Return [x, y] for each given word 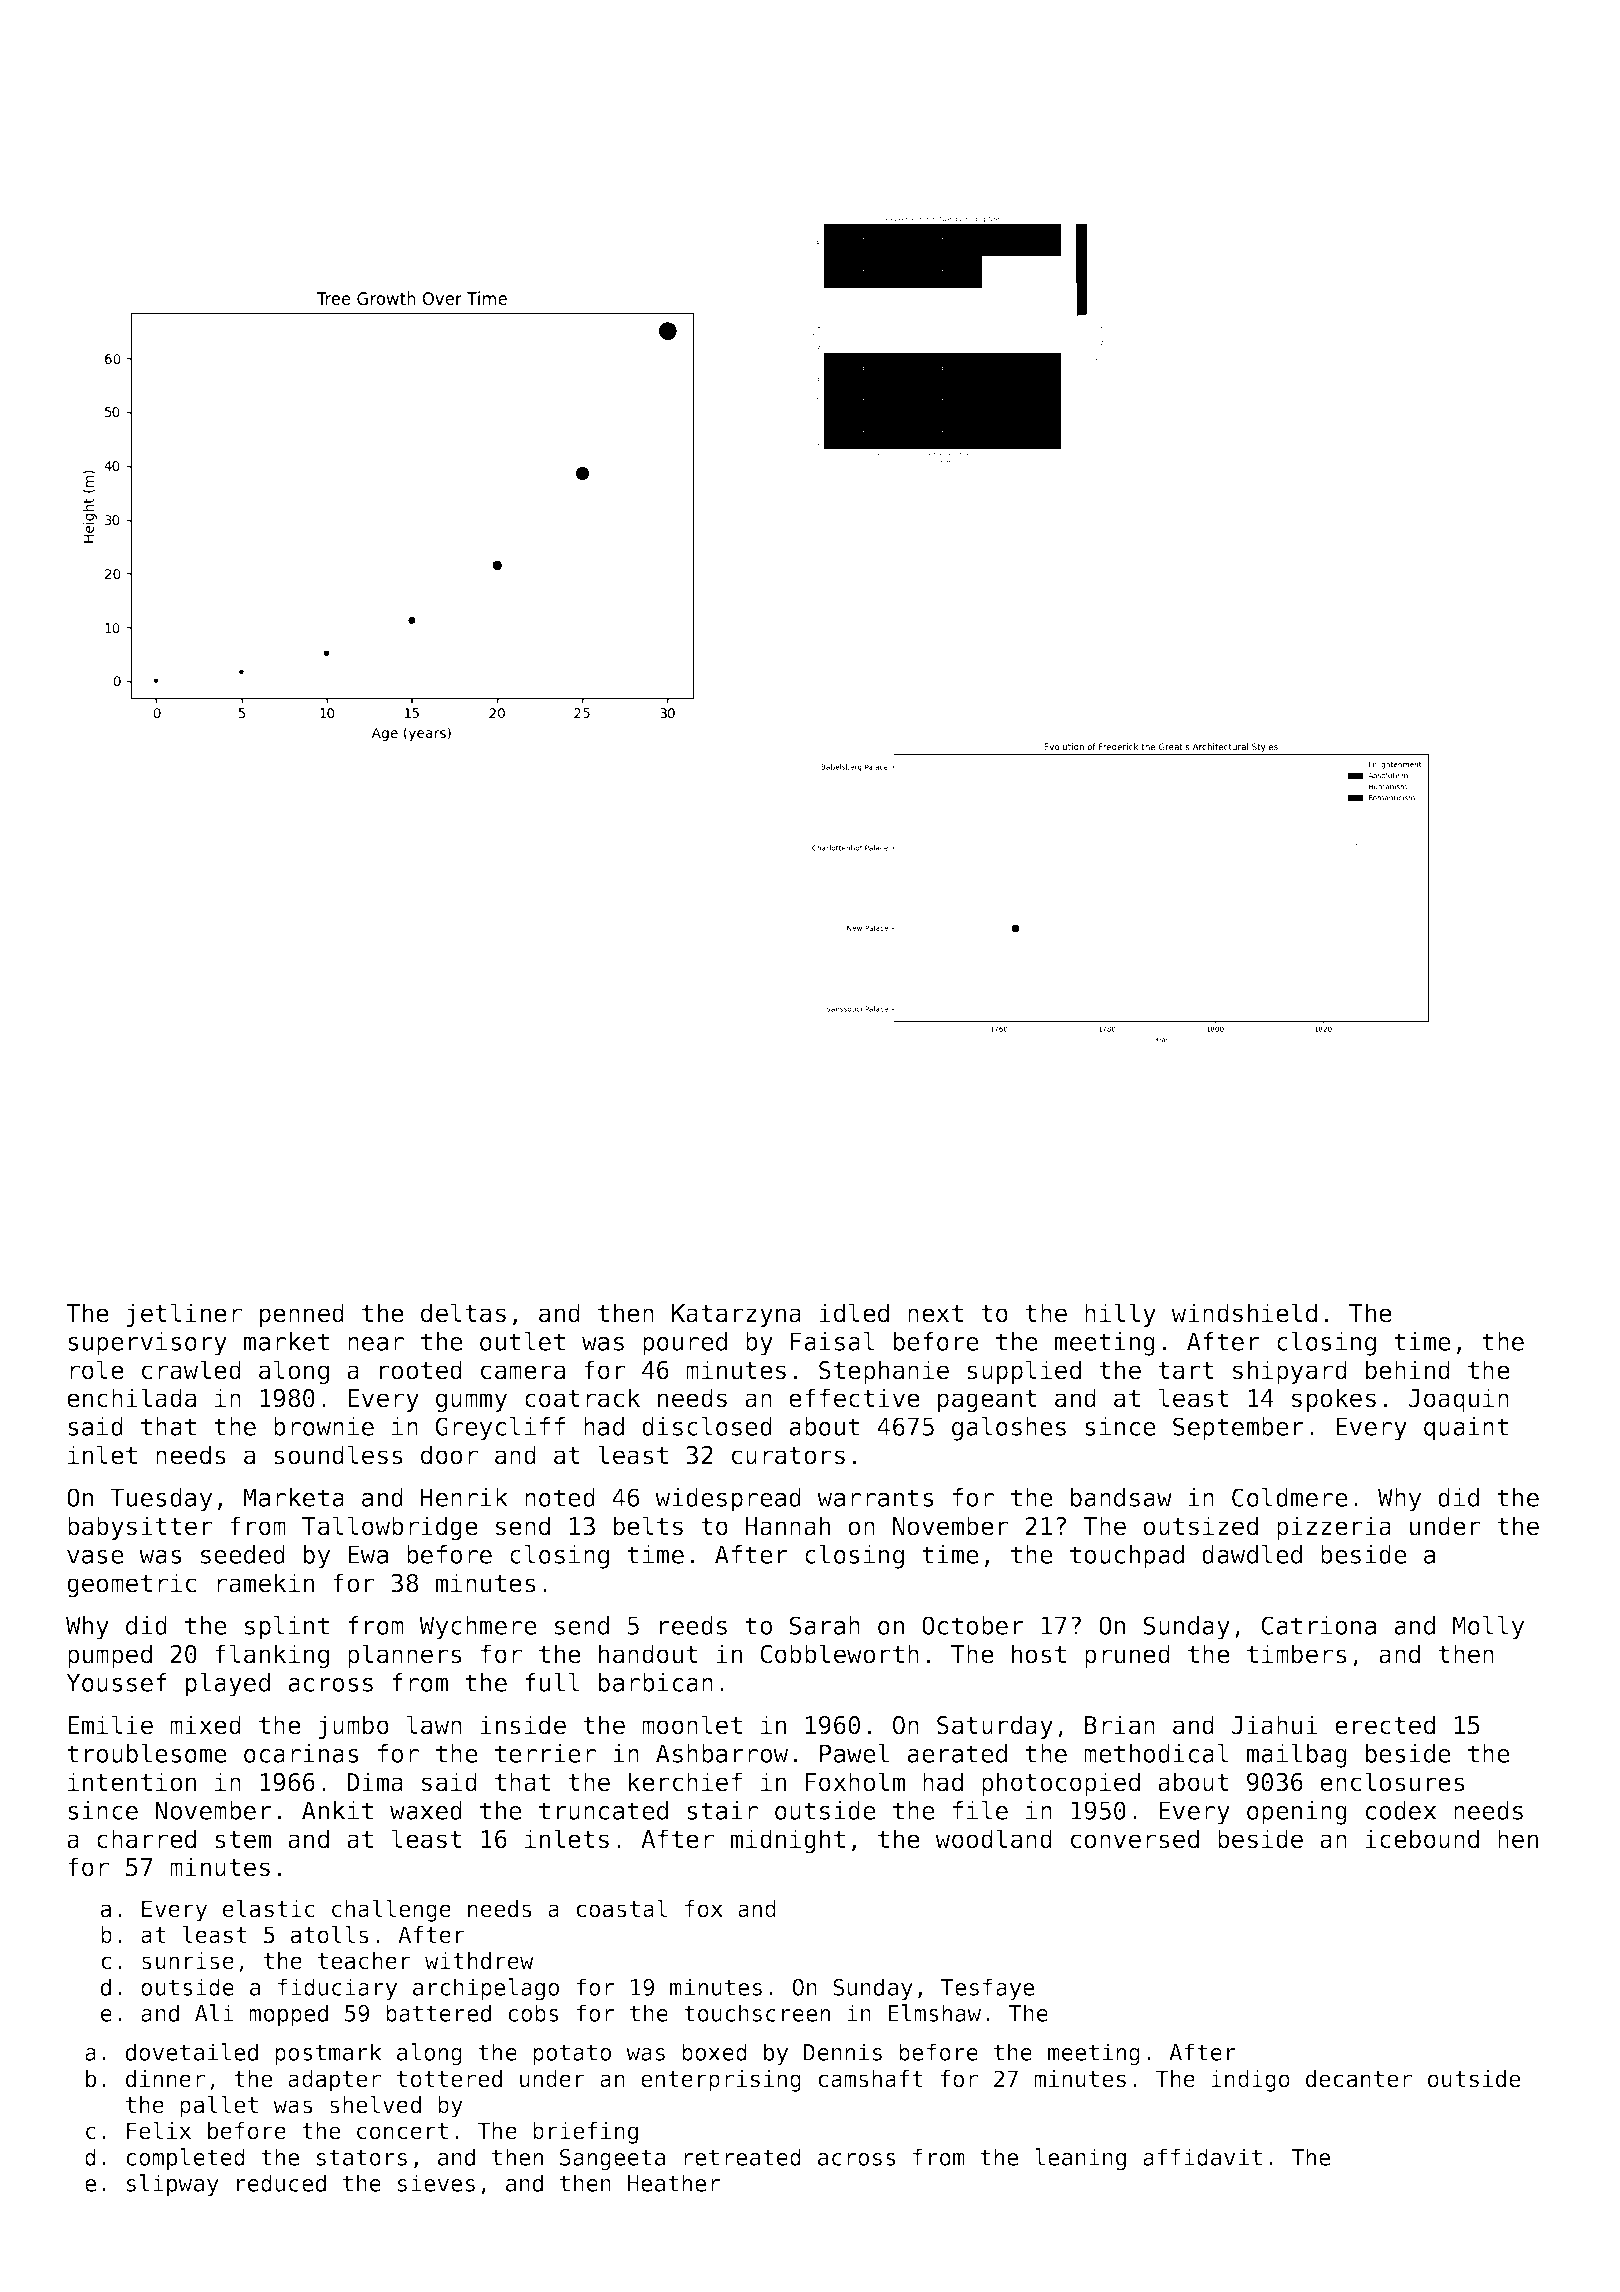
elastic [269, 1908]
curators [788, 1456]
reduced [281, 2183]
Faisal [833, 1341]
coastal [621, 1908]
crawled [191, 1370]
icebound [1422, 1839]
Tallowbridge [390, 1528]
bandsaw [1121, 1497]
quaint [1466, 1429]
